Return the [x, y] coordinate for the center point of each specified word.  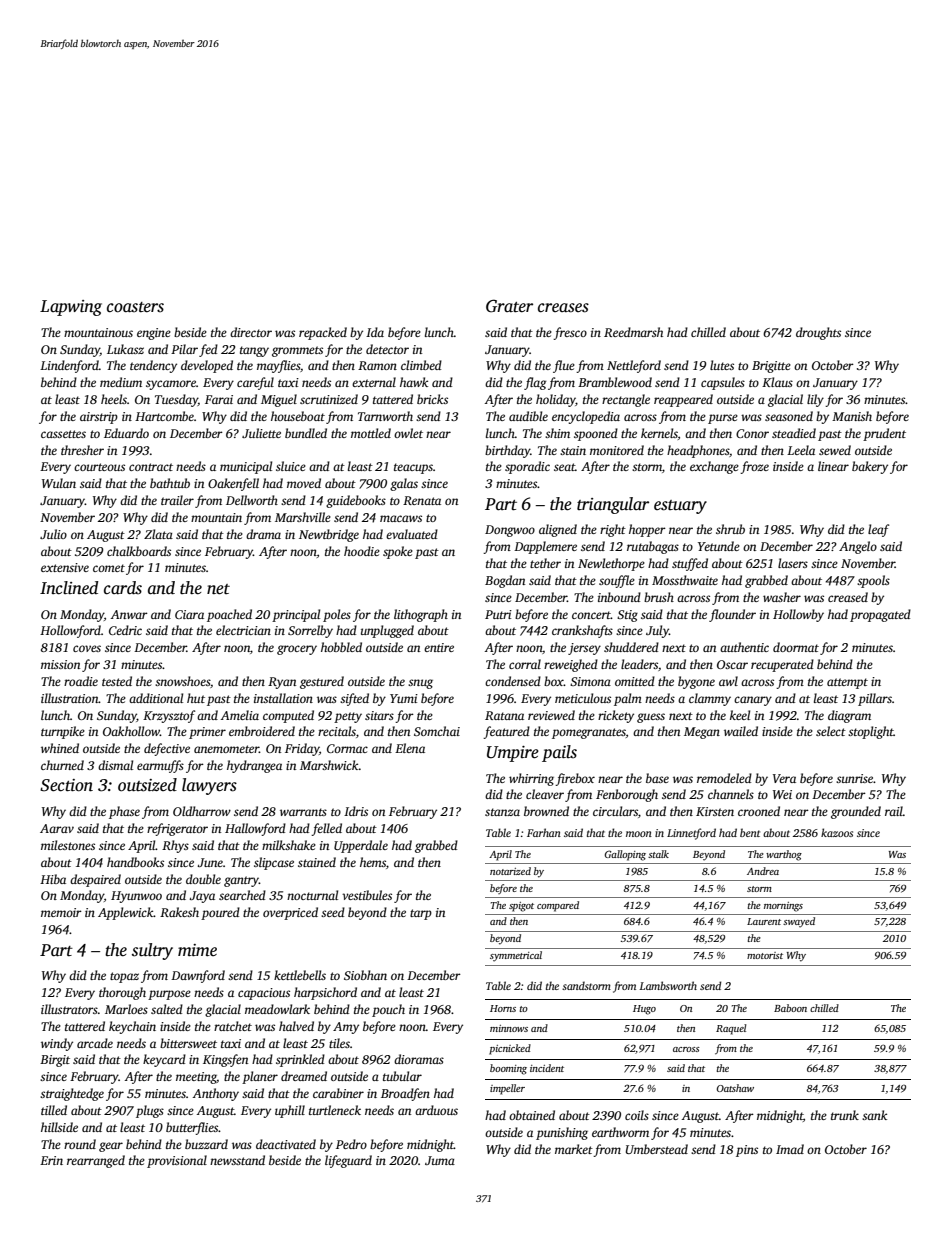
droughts [818, 333]
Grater [509, 306]
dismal [115, 765]
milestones [68, 845]
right [613, 530]
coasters [135, 307]
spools [873, 581]
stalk [658, 854]
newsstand [237, 1160]
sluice [291, 466]
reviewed [551, 715]
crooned [759, 811]
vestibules [367, 895]
